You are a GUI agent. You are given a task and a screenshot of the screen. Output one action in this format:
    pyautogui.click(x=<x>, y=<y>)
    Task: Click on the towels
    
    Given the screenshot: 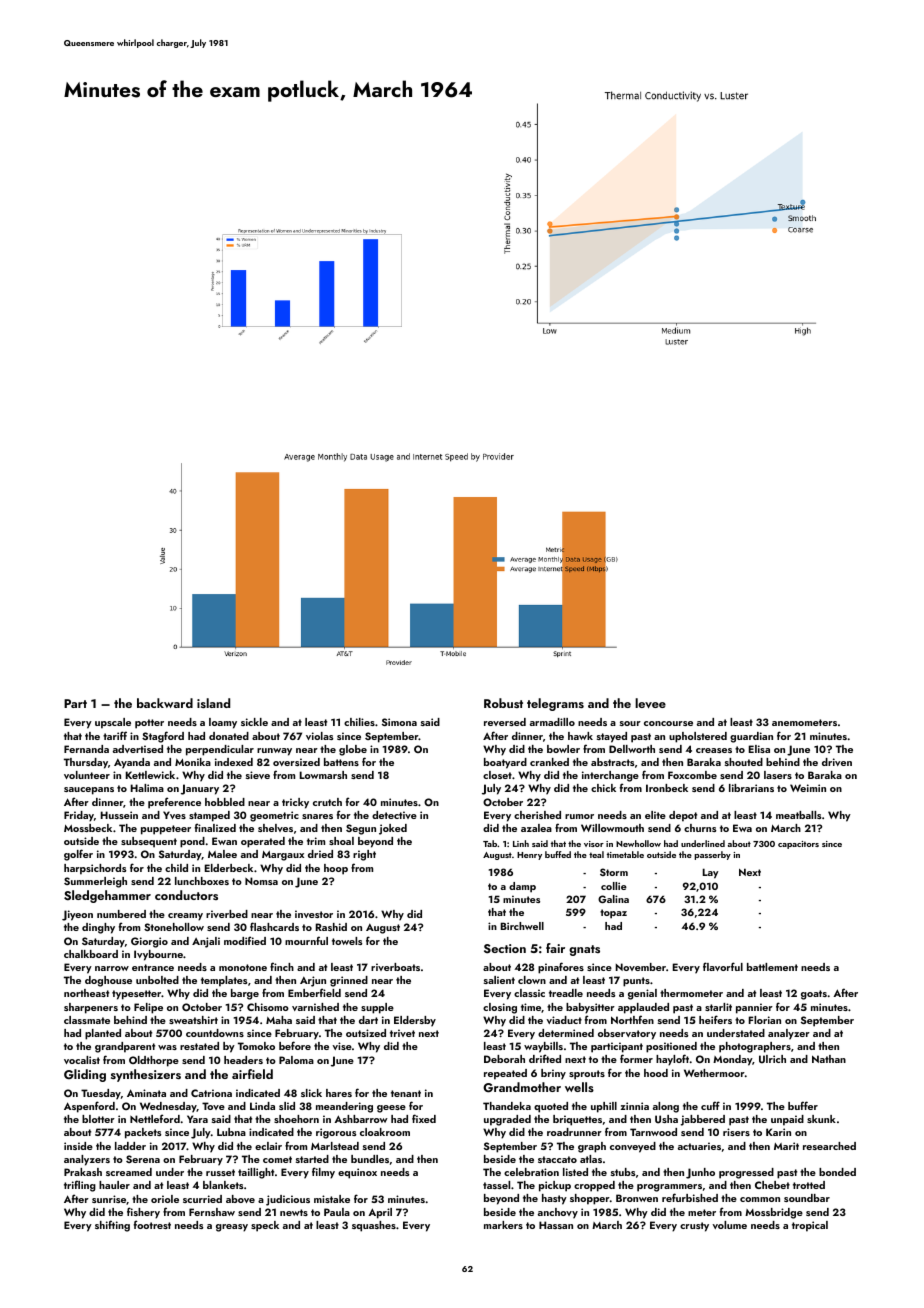 What is the action you would take?
    pyautogui.click(x=347, y=941)
